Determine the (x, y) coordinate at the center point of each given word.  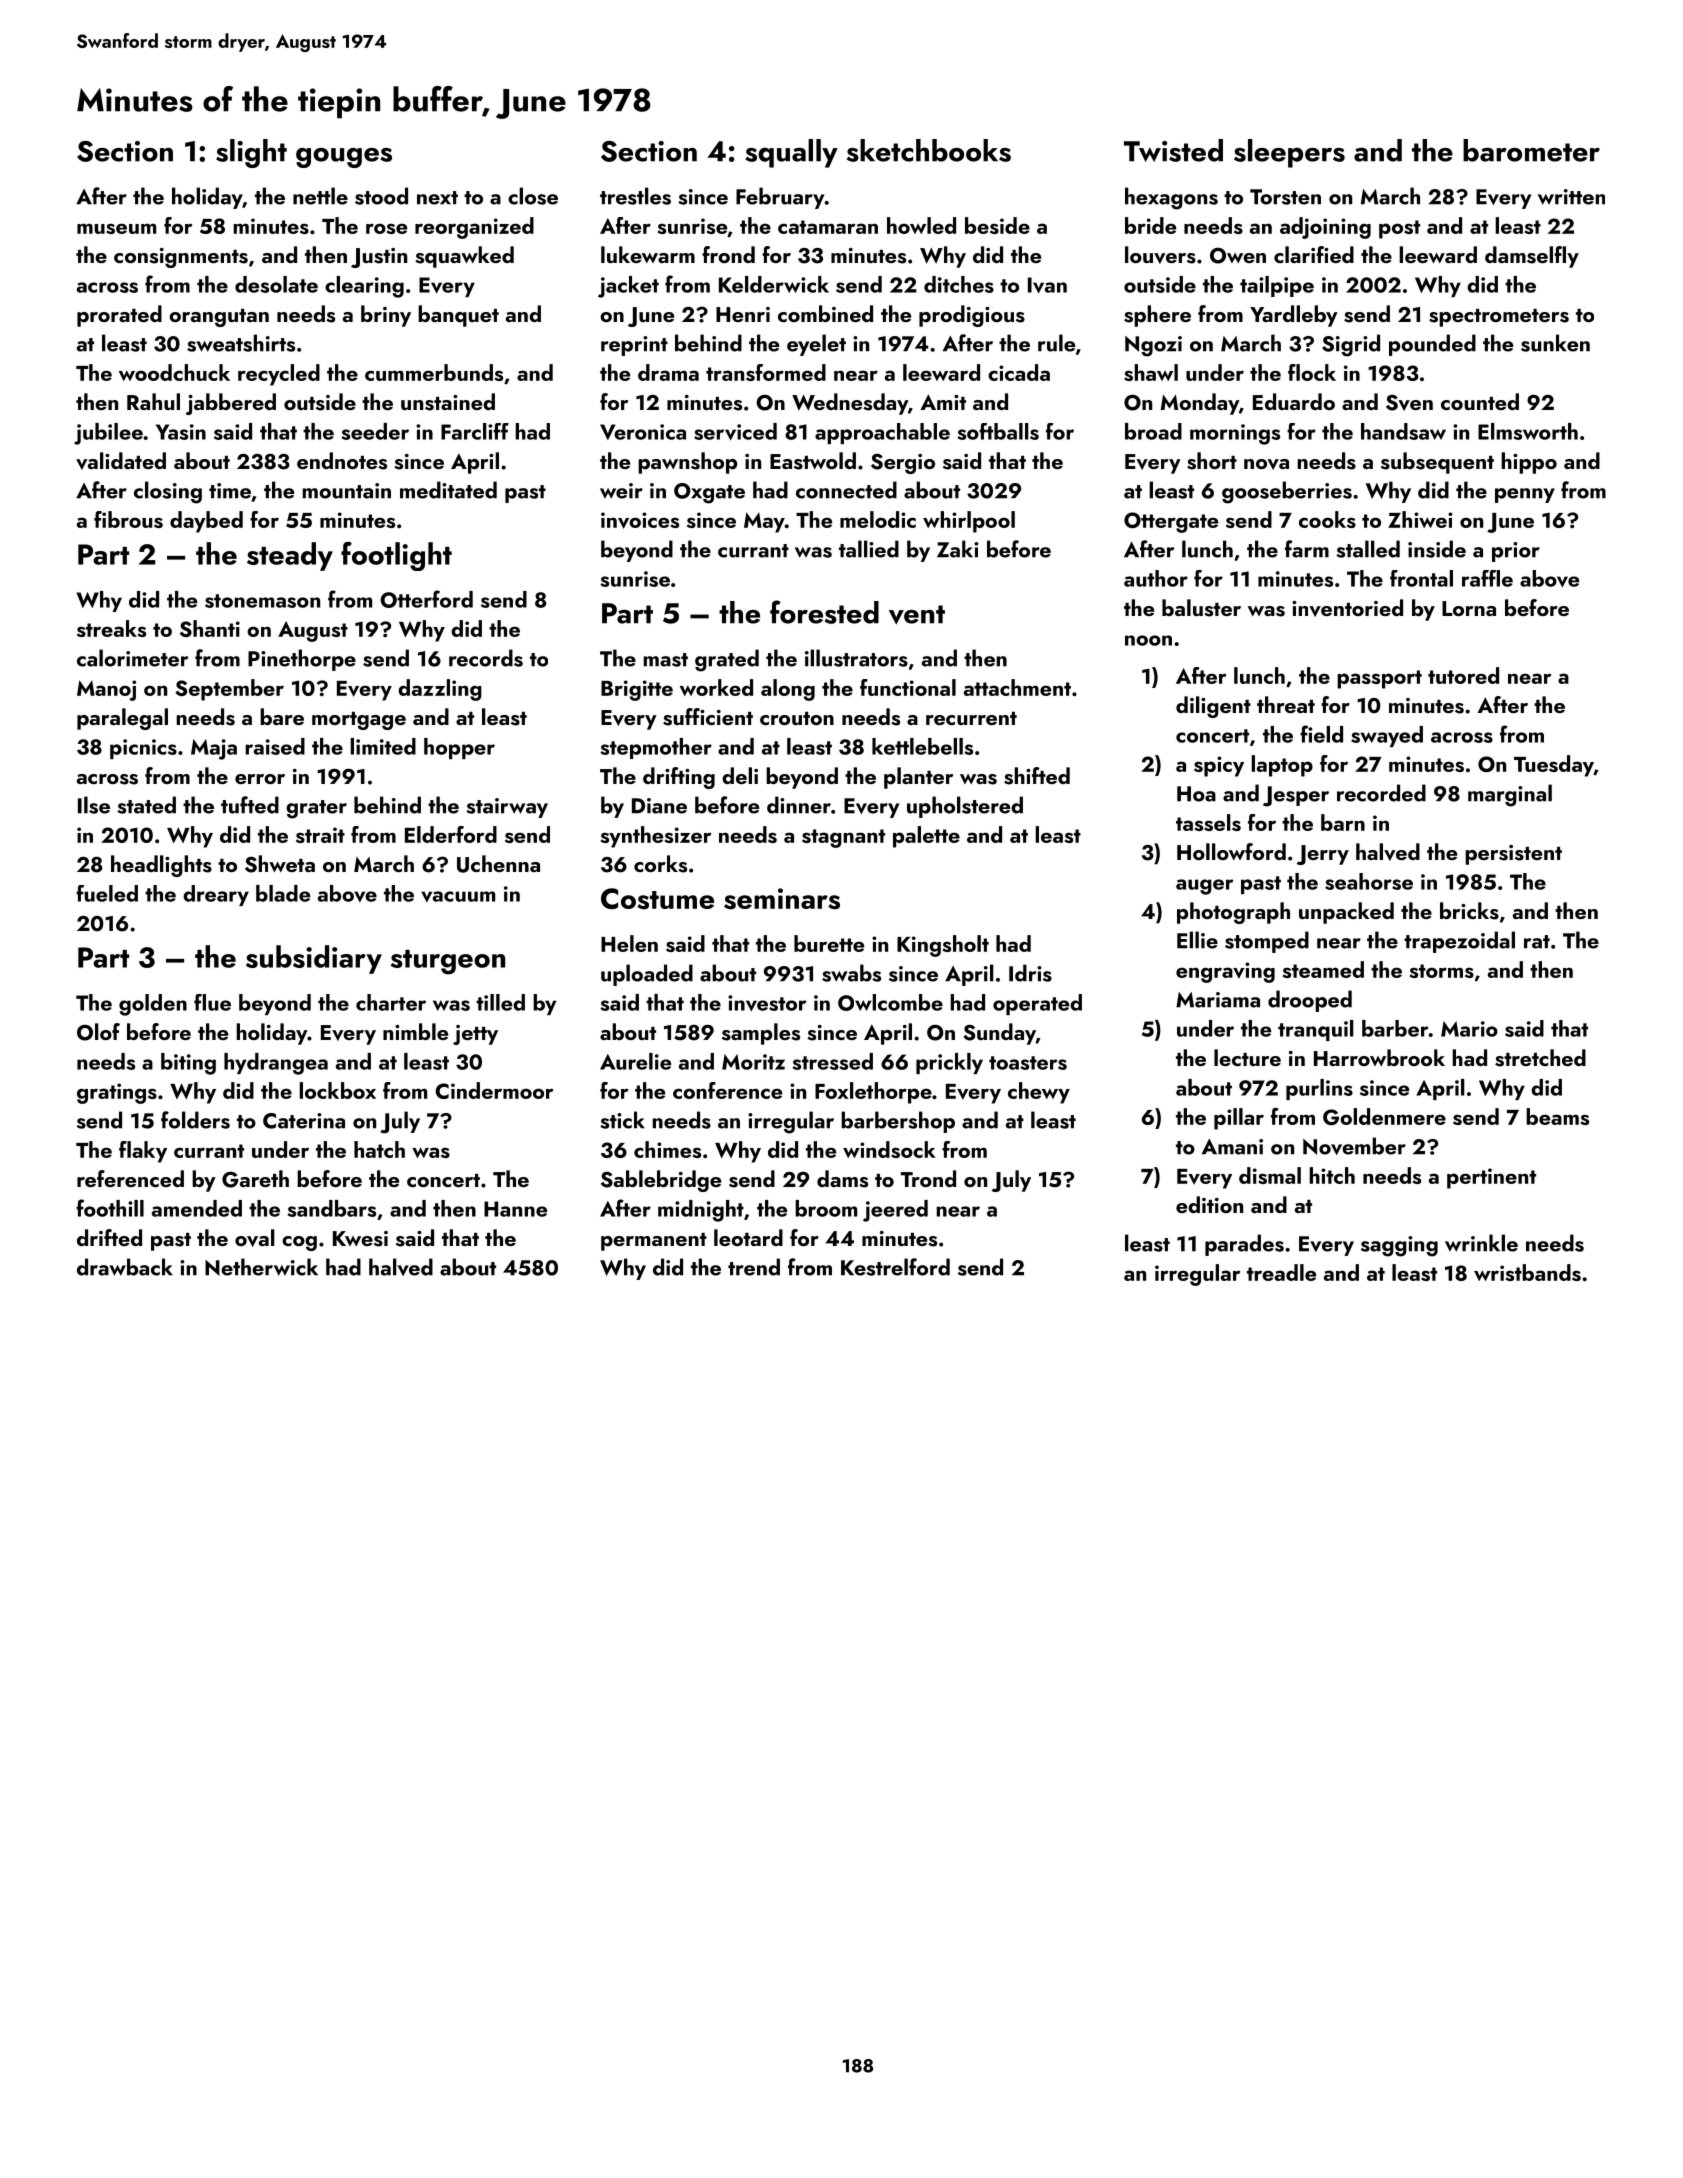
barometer (1531, 150)
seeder (375, 431)
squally (791, 153)
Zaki (958, 549)
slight (251, 153)
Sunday (999, 1034)
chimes (667, 1149)
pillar (1239, 1119)
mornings (1235, 434)
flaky (143, 1152)
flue (212, 1002)
